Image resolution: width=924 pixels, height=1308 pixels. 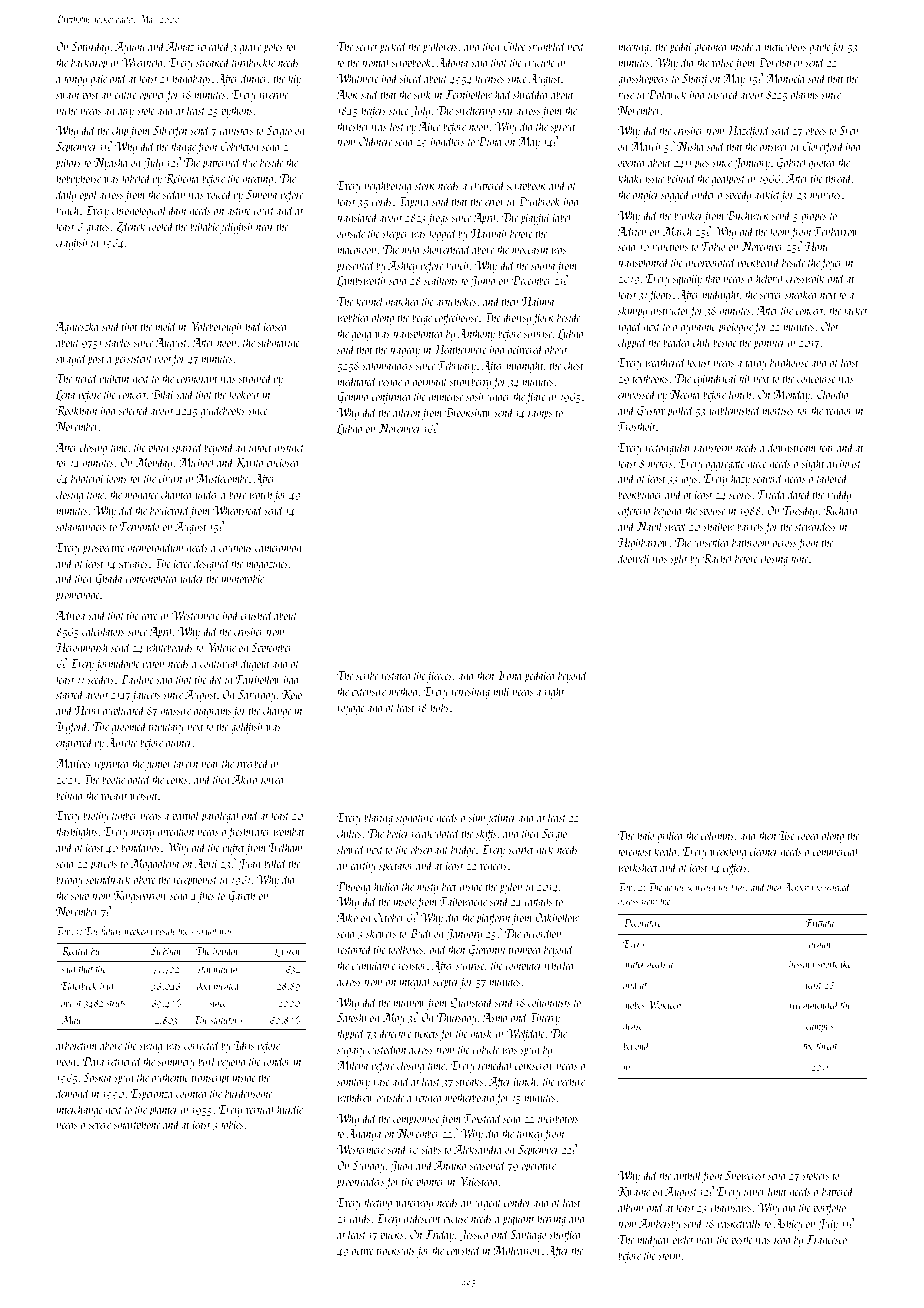 I want to click on partial, so click(x=186, y=816).
